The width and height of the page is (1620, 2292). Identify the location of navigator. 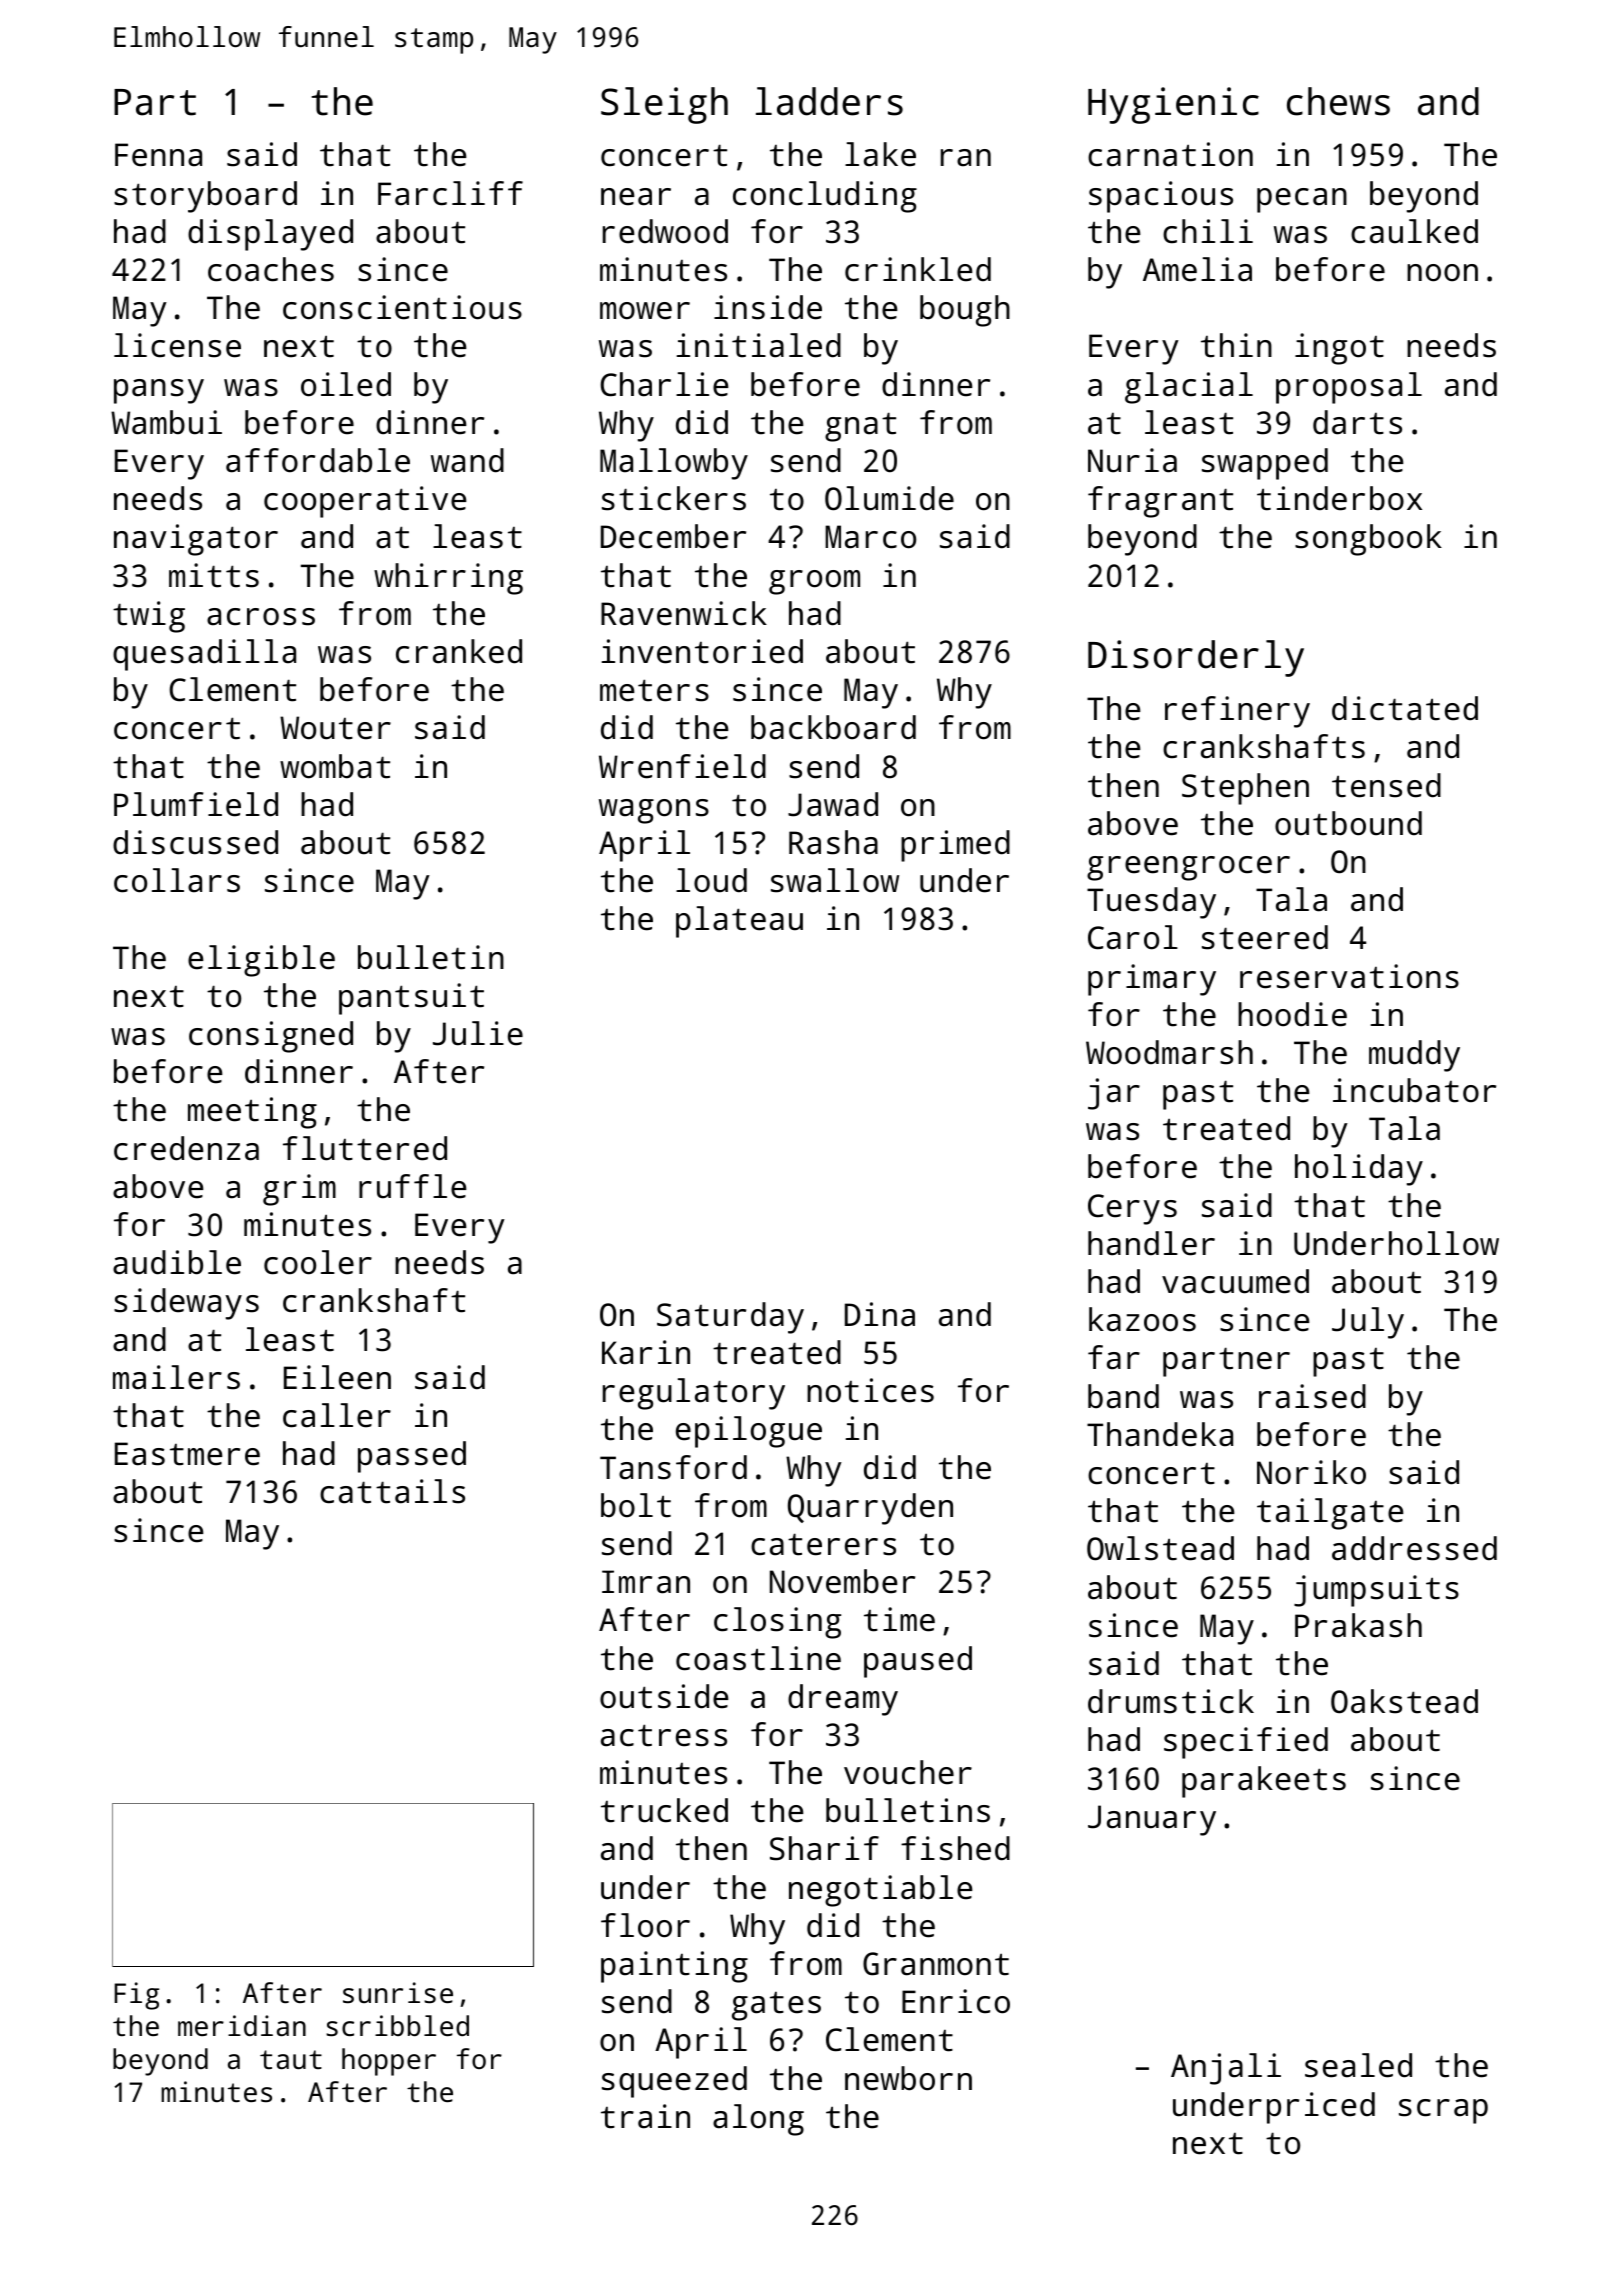
(196, 540).
